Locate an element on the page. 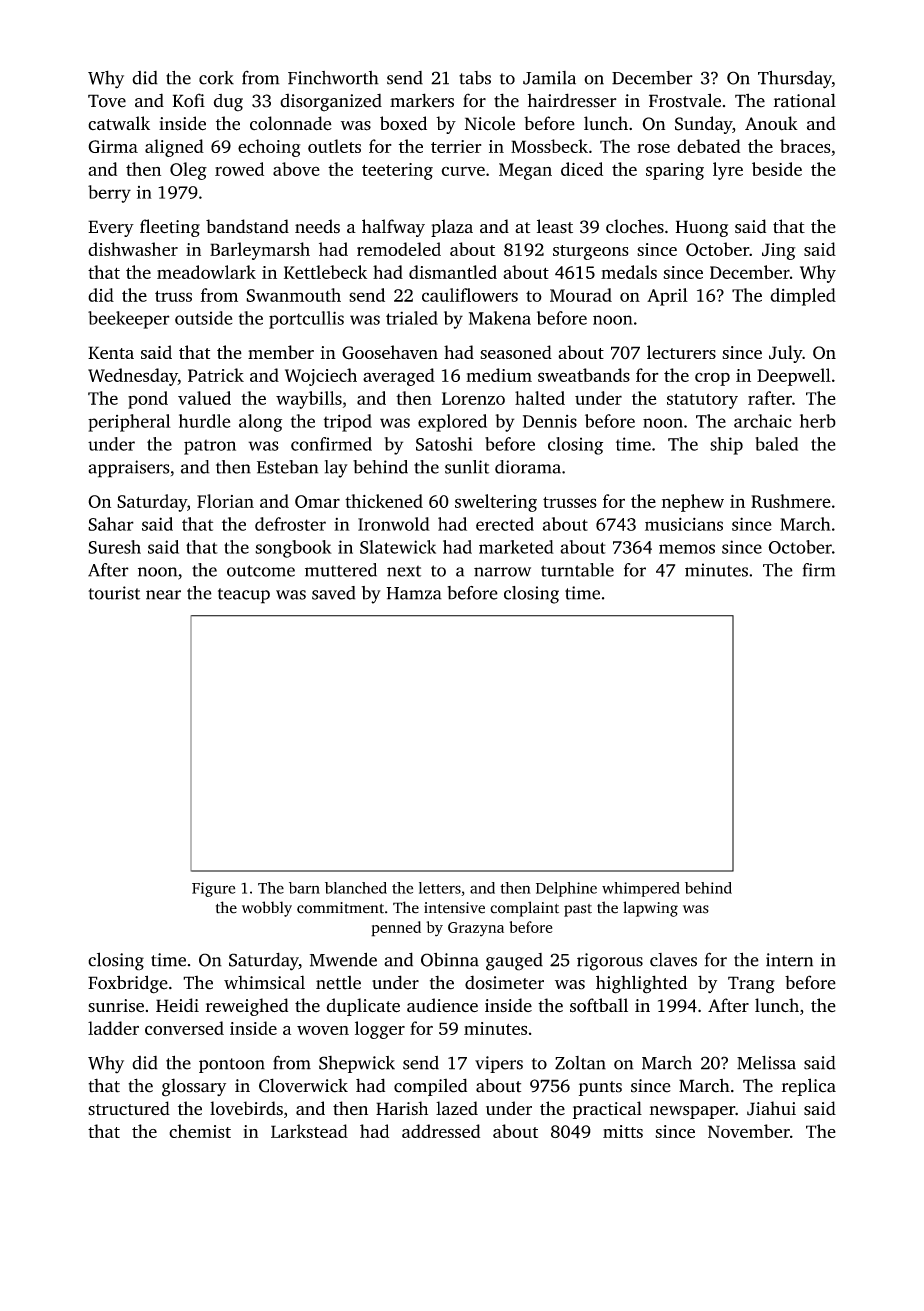 This document has height=1311, width=924. echoing is located at coordinates (269, 148).
